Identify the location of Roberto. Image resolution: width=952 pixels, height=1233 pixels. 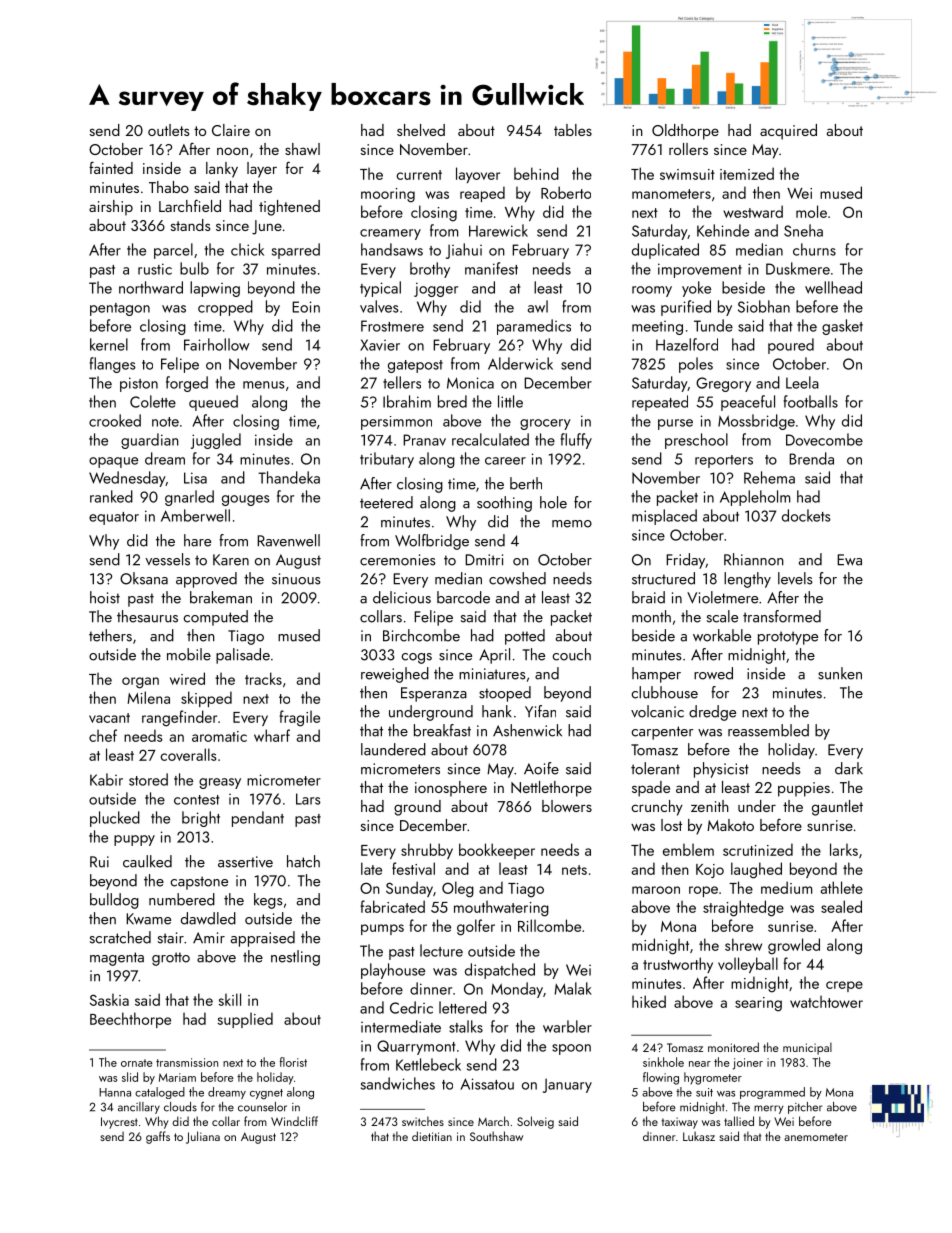
(566, 192).
